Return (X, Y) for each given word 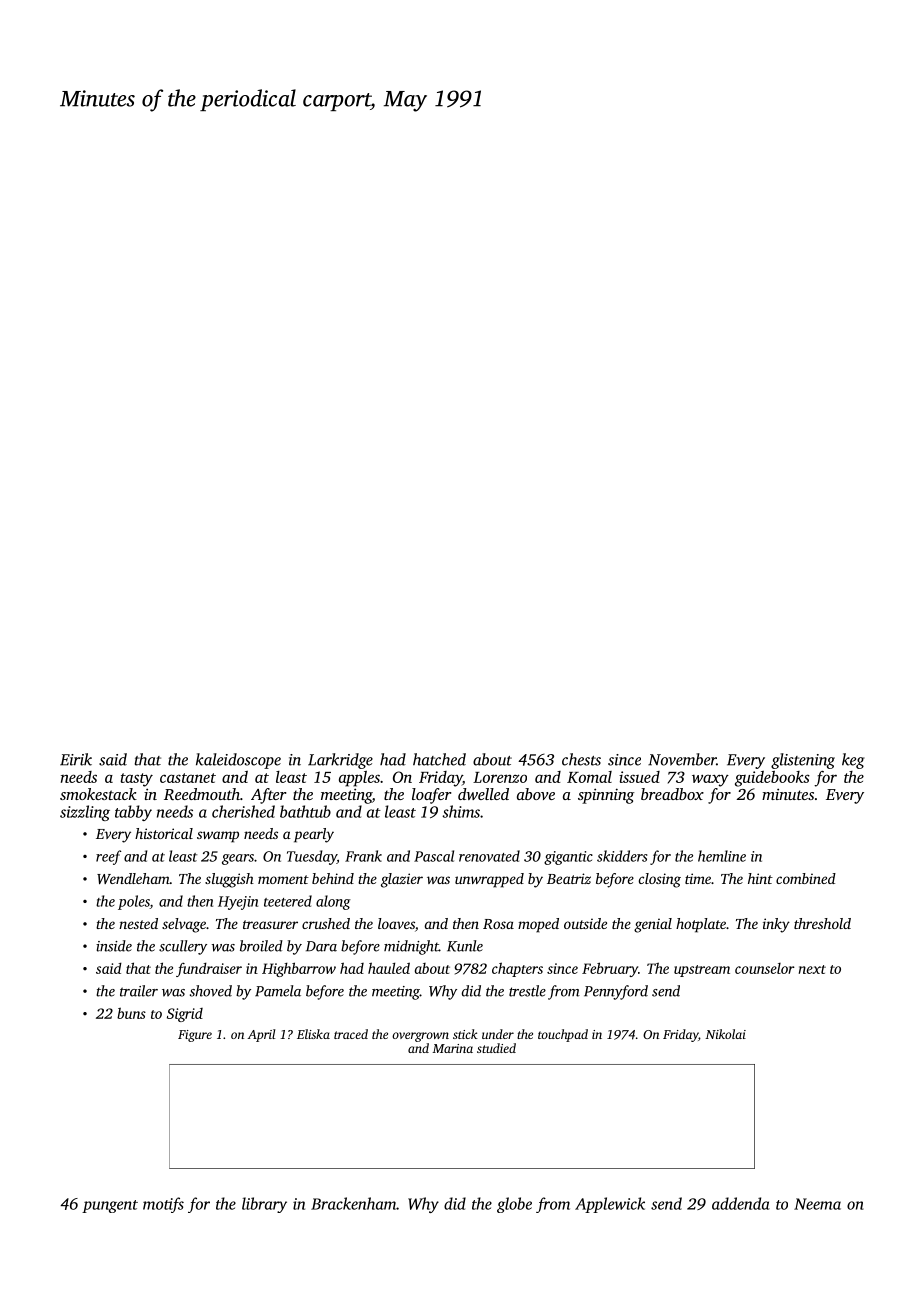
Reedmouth (202, 794)
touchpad (563, 1035)
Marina (452, 1048)
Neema (817, 1204)
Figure (195, 1036)
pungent (110, 1206)
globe (514, 1205)
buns (131, 1013)
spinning (606, 796)
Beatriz (569, 878)
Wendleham (133, 878)
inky (776, 925)
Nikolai (725, 1034)
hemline (722, 856)
